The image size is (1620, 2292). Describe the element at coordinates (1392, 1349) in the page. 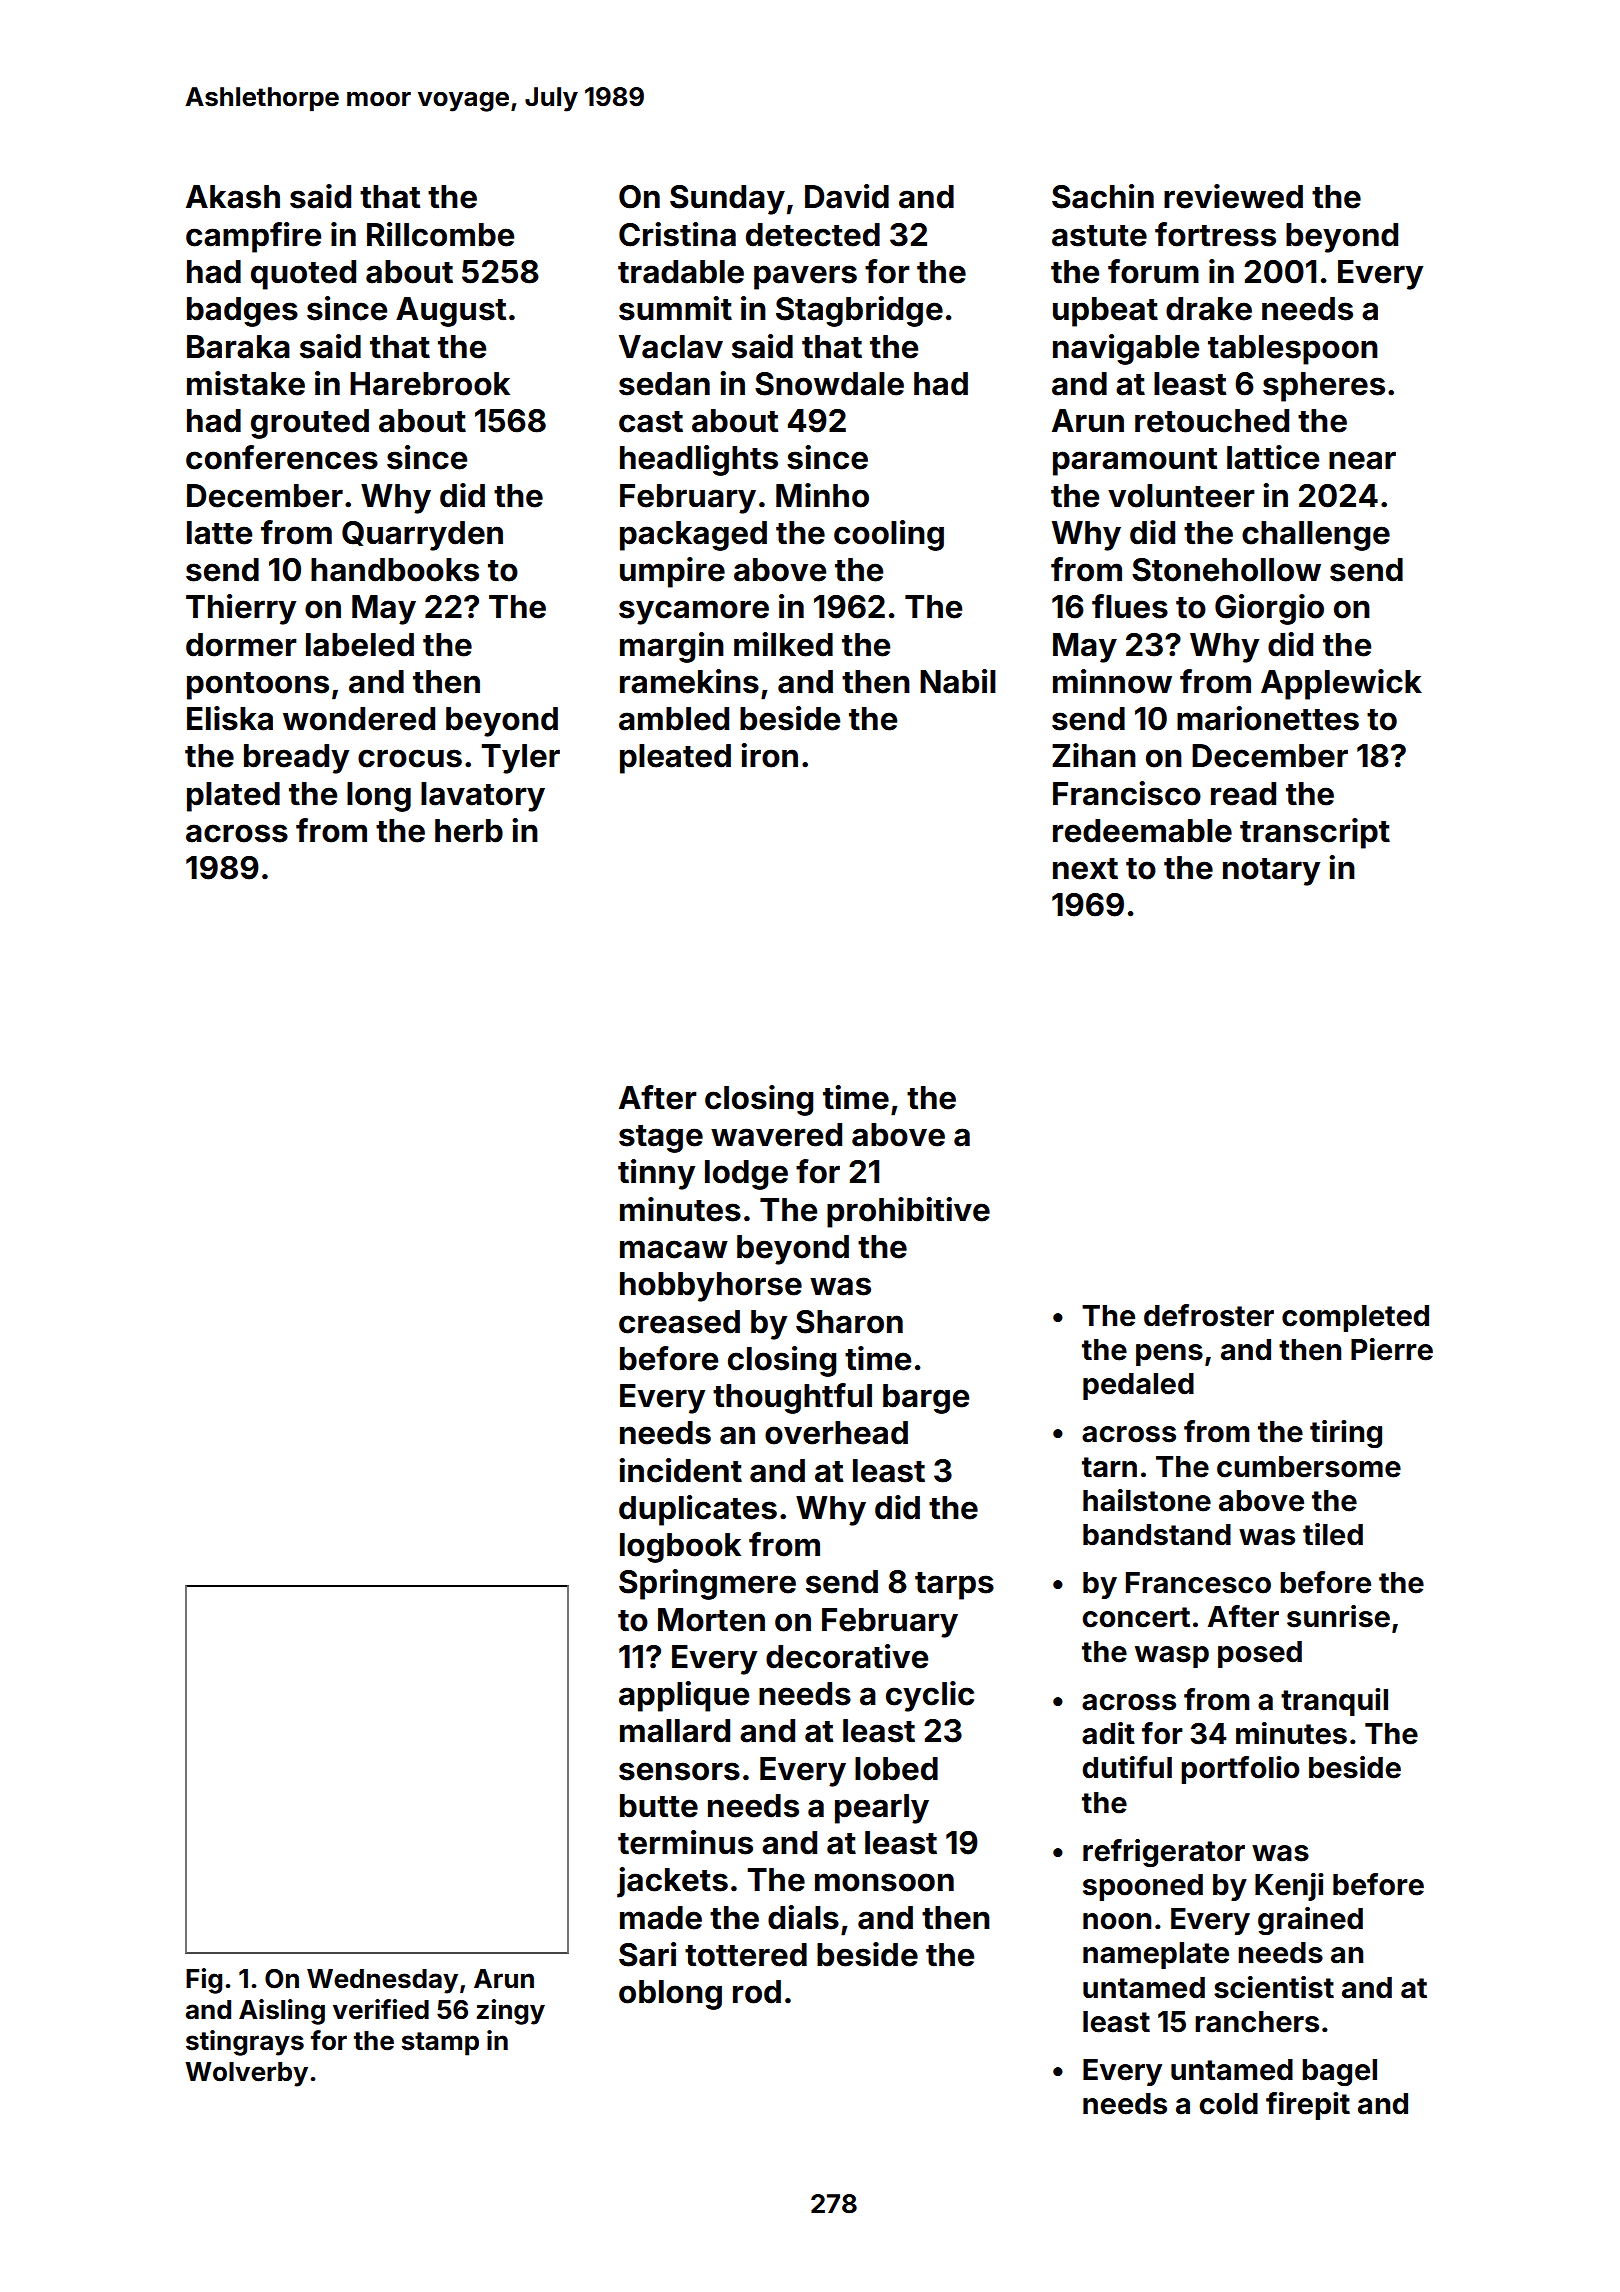

I see `Pierre` at that location.
